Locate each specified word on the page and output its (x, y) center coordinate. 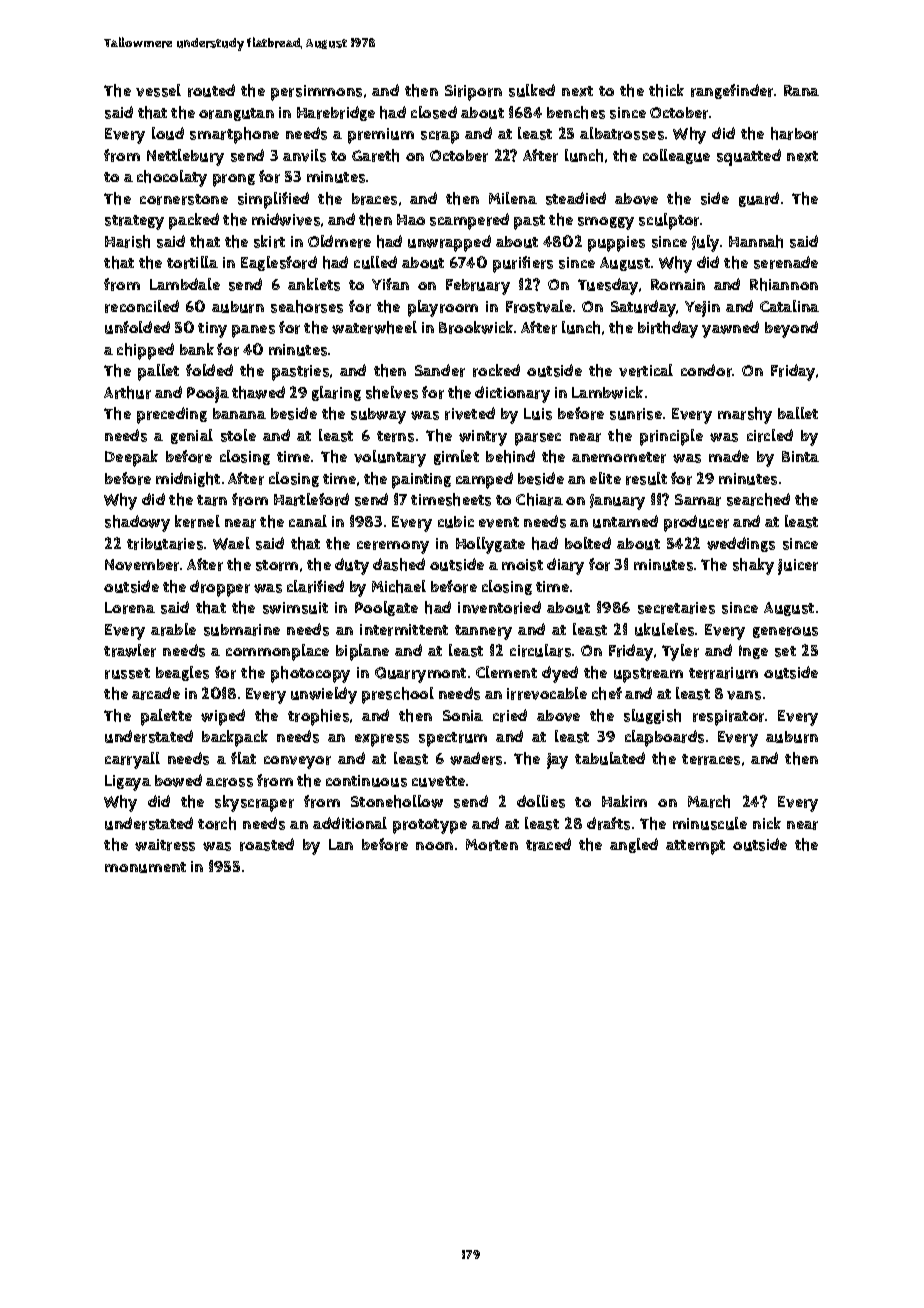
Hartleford (311, 499)
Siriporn (473, 93)
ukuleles (664, 629)
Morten (492, 845)
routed (211, 90)
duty (352, 566)
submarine (242, 630)
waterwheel (374, 327)
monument (145, 867)
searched (758, 499)
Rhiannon (784, 284)
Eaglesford (279, 263)
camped (484, 480)
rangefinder (732, 91)
